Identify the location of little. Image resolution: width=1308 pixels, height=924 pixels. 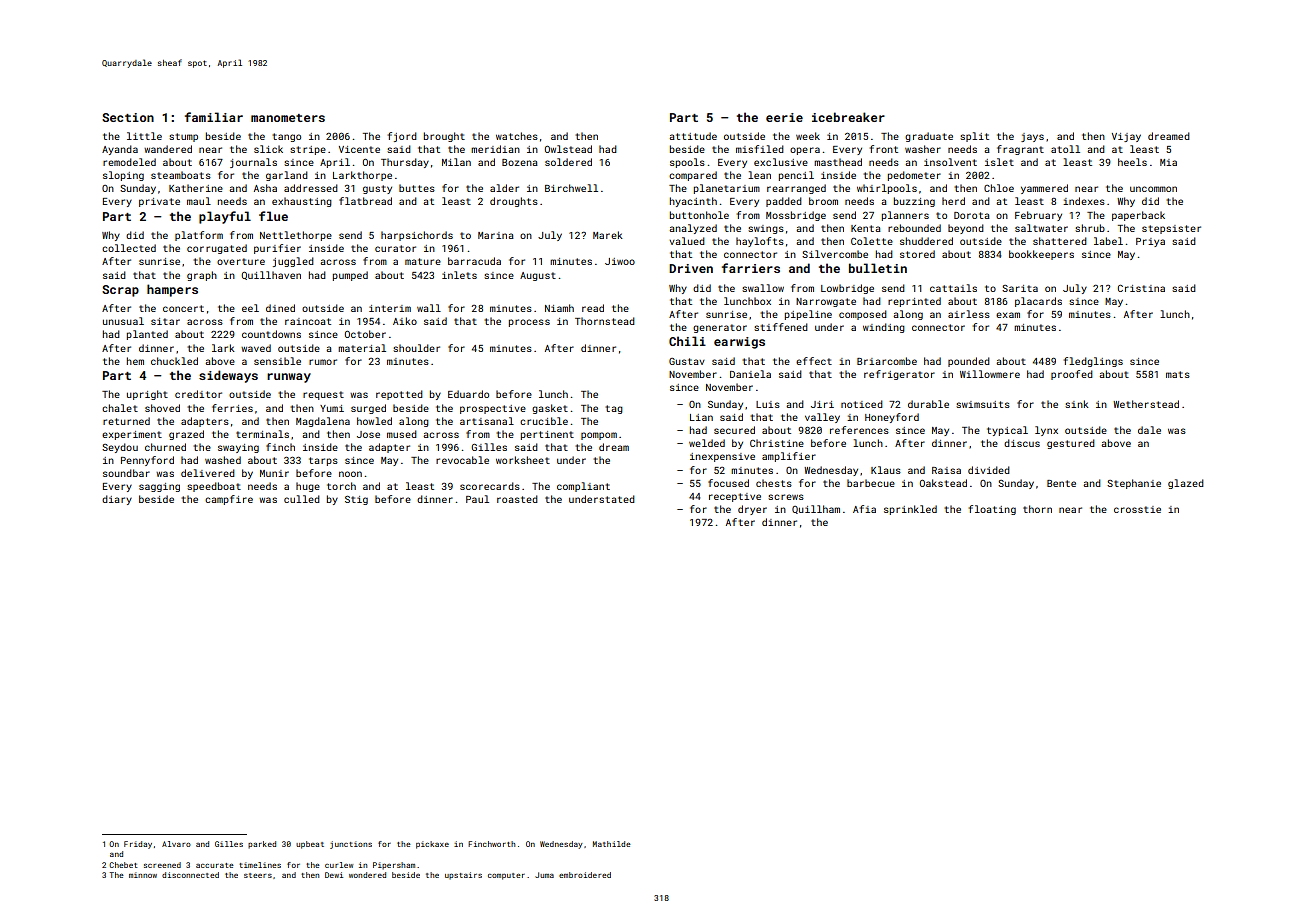
(144, 136).
